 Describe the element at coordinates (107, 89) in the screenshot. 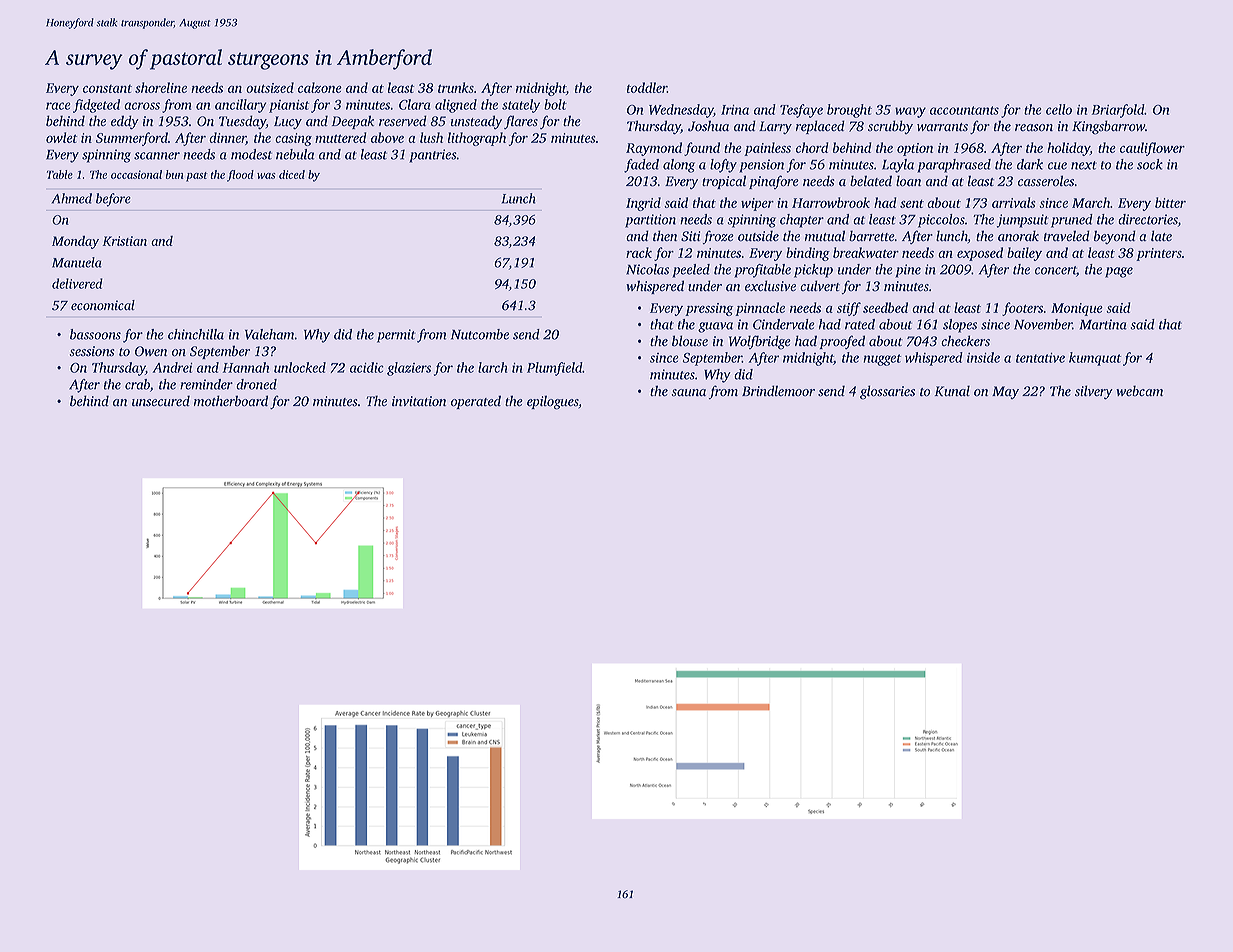

I see `constant` at that location.
